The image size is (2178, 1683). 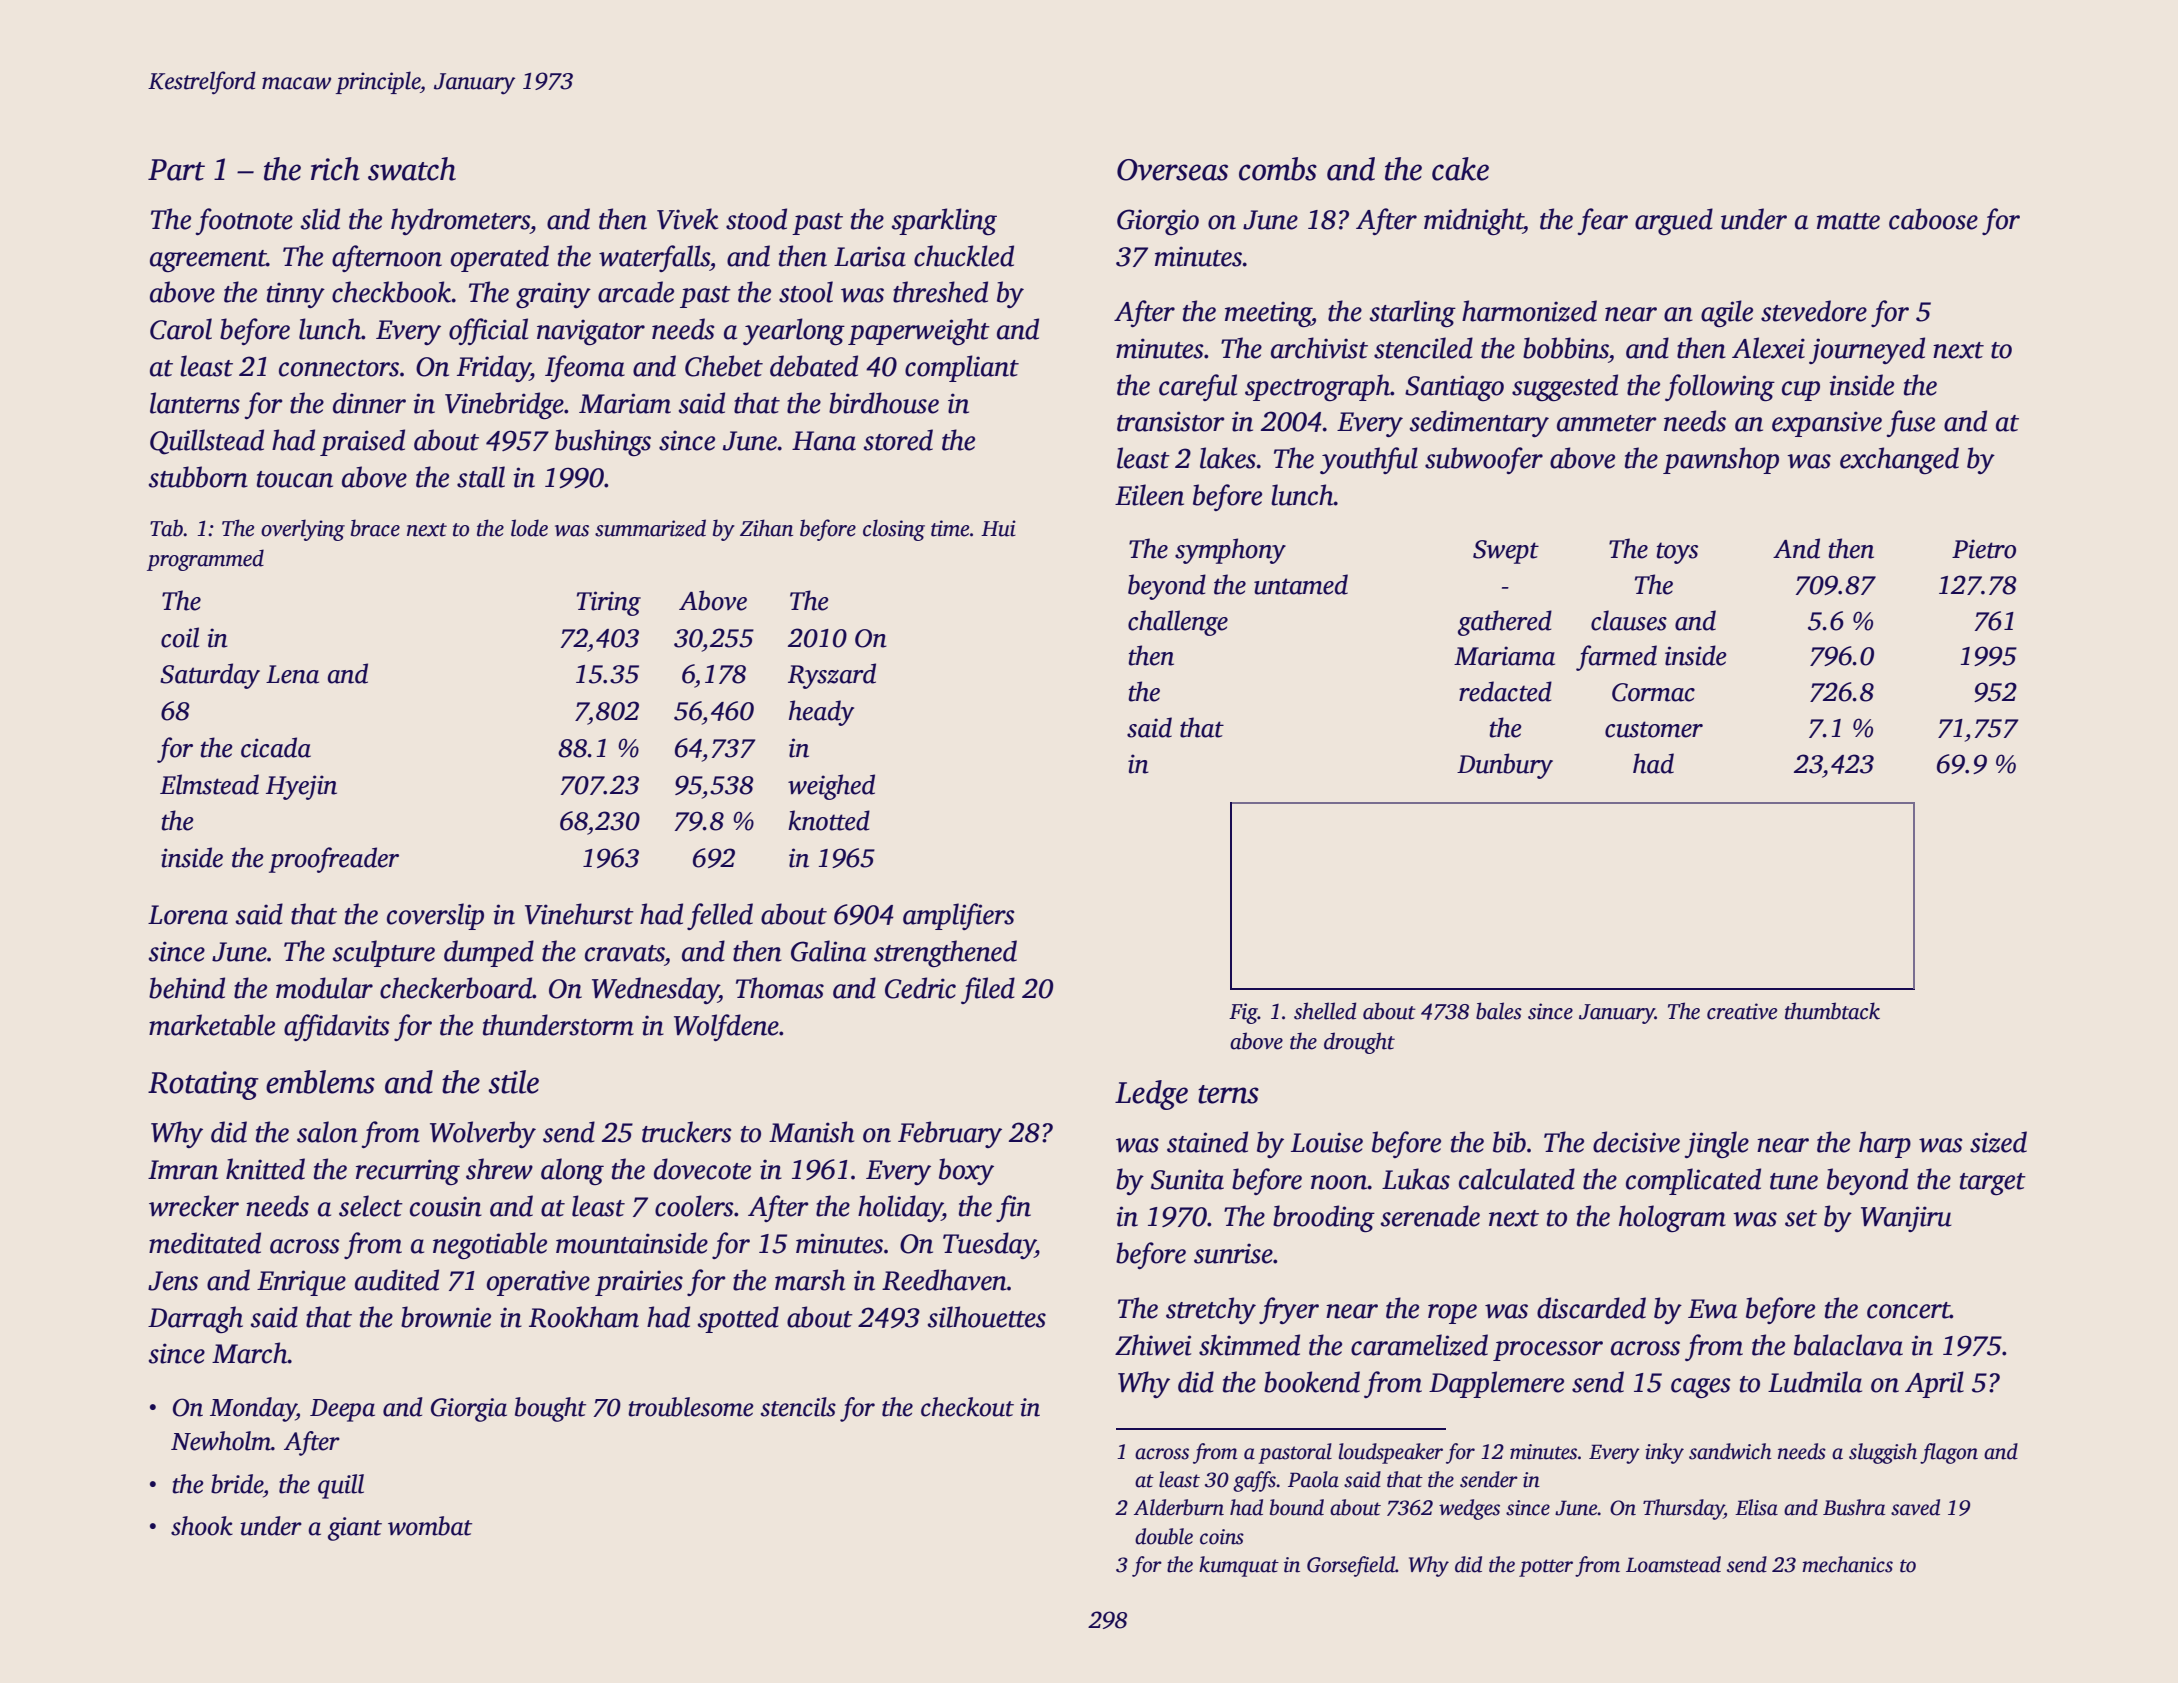 I want to click on customer, so click(x=1654, y=729).
